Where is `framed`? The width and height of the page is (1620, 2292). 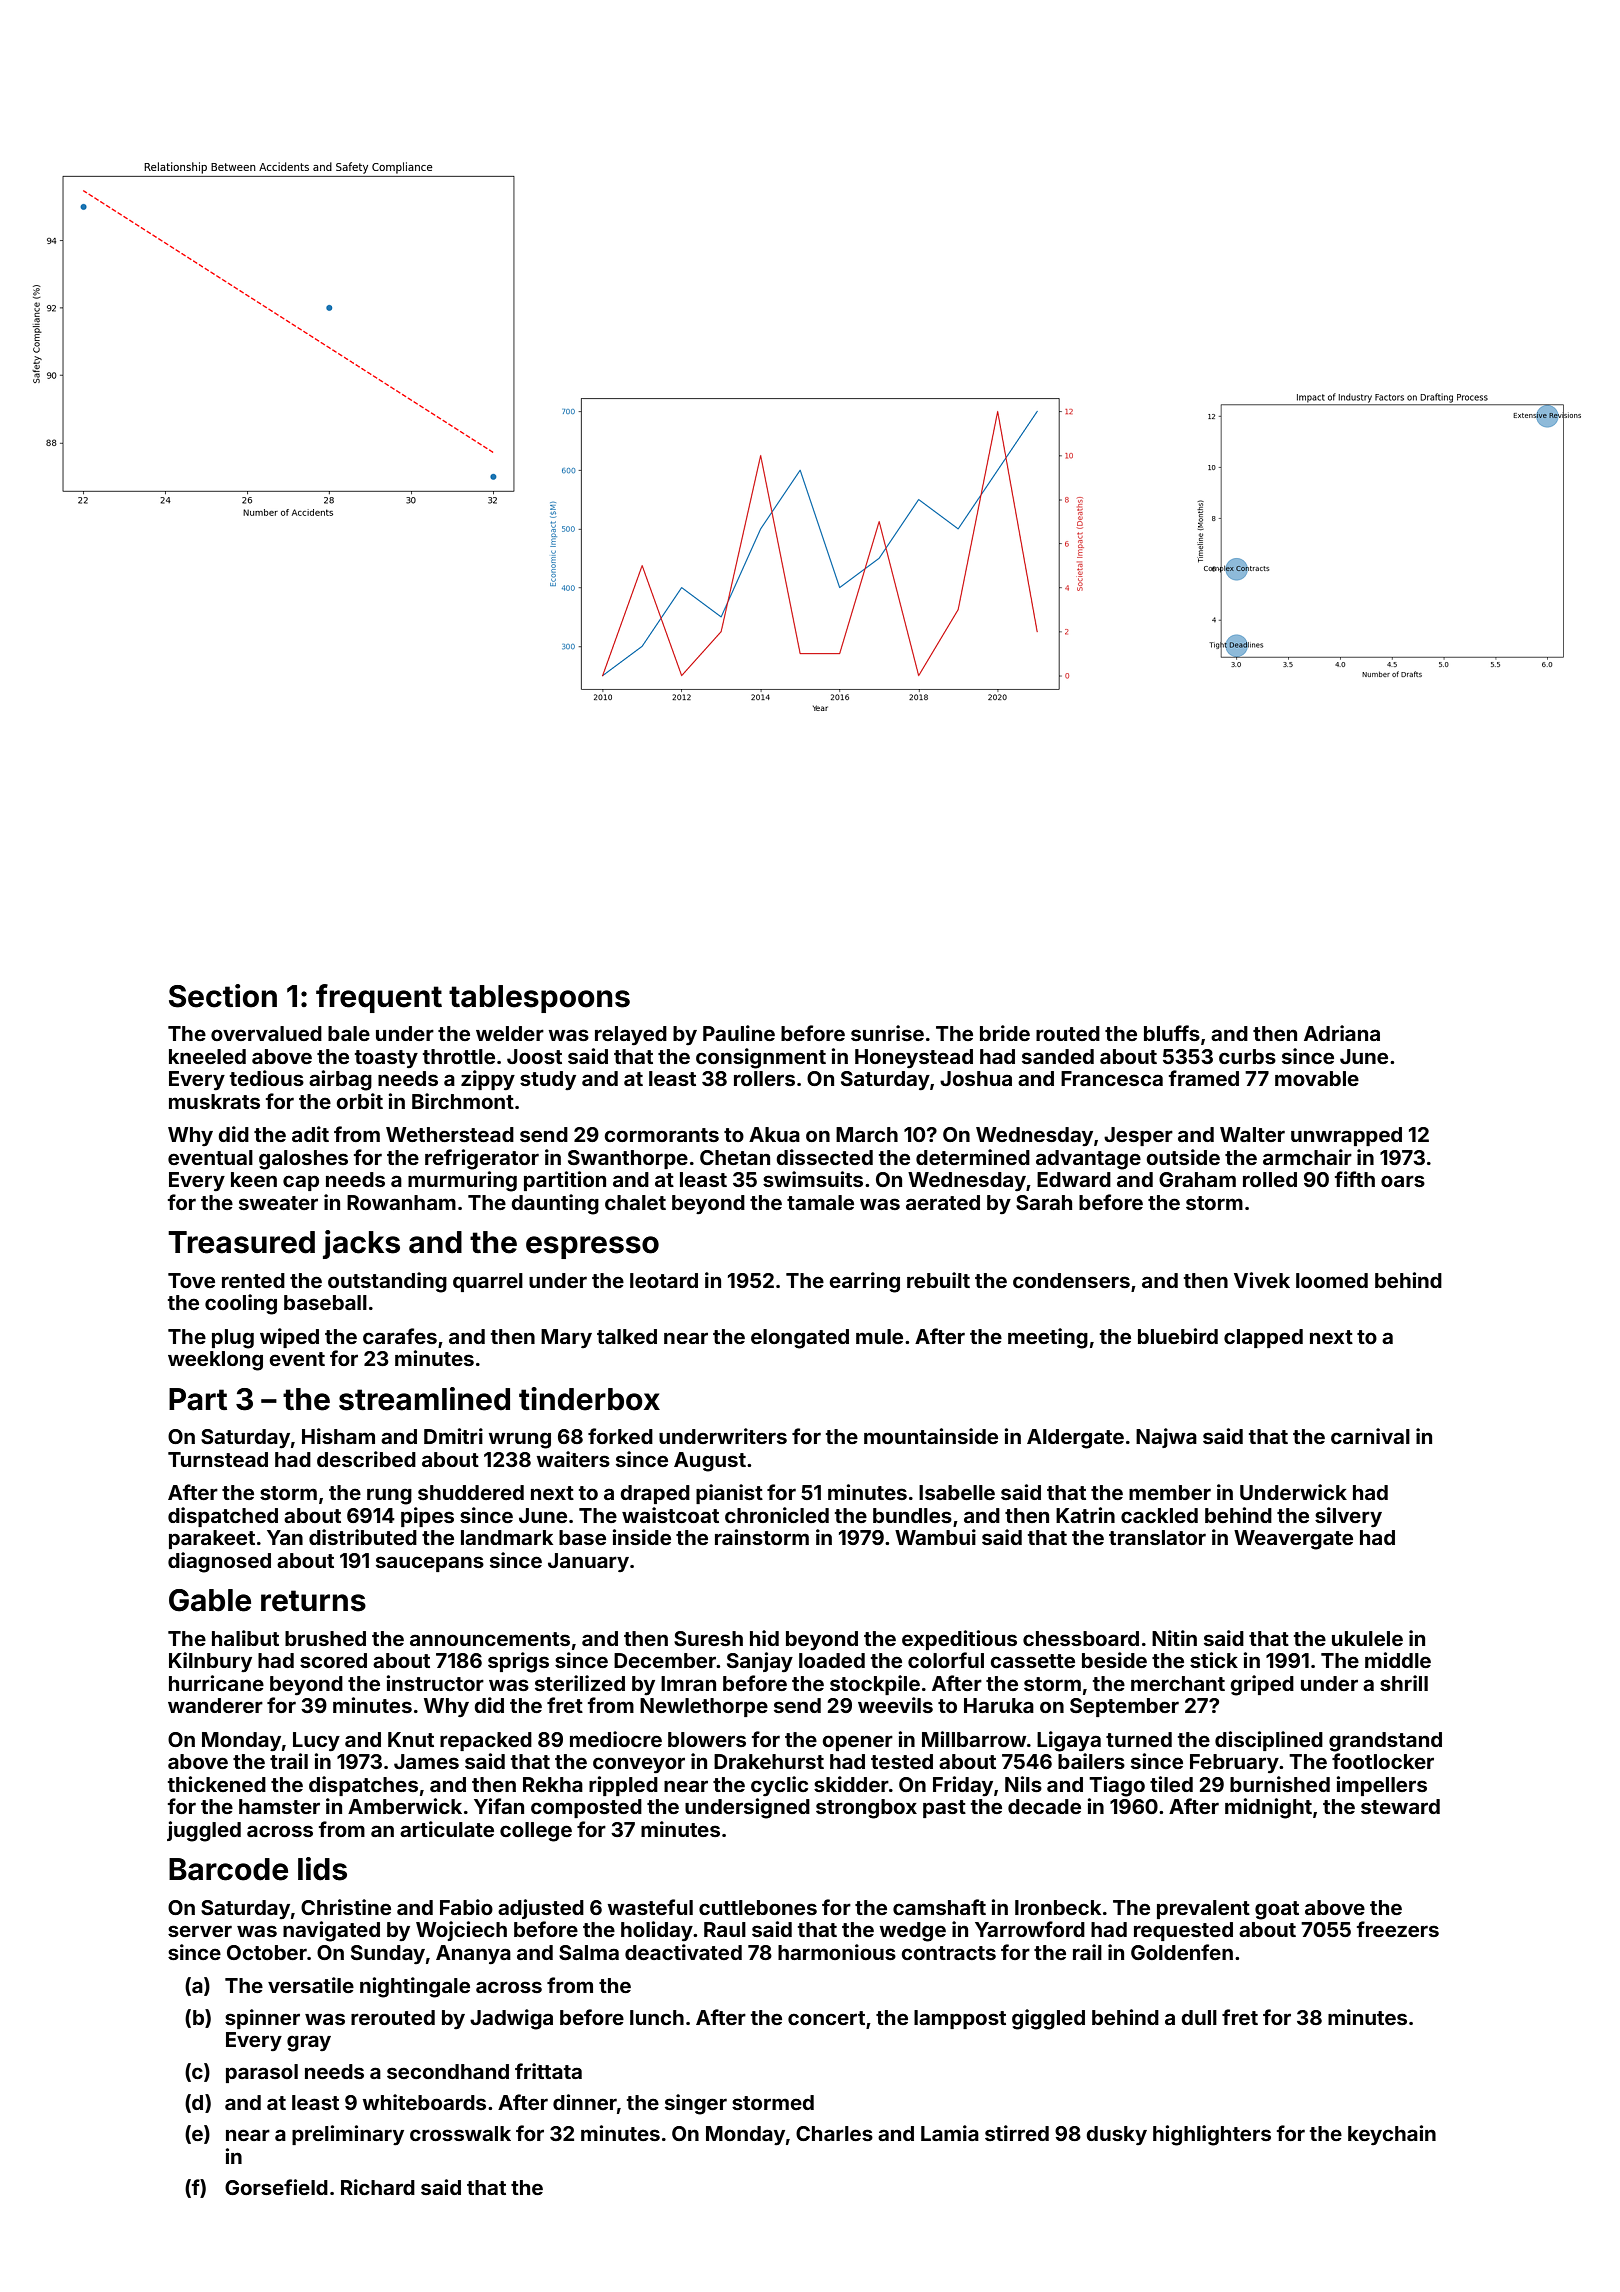
framed is located at coordinates (1204, 1078).
